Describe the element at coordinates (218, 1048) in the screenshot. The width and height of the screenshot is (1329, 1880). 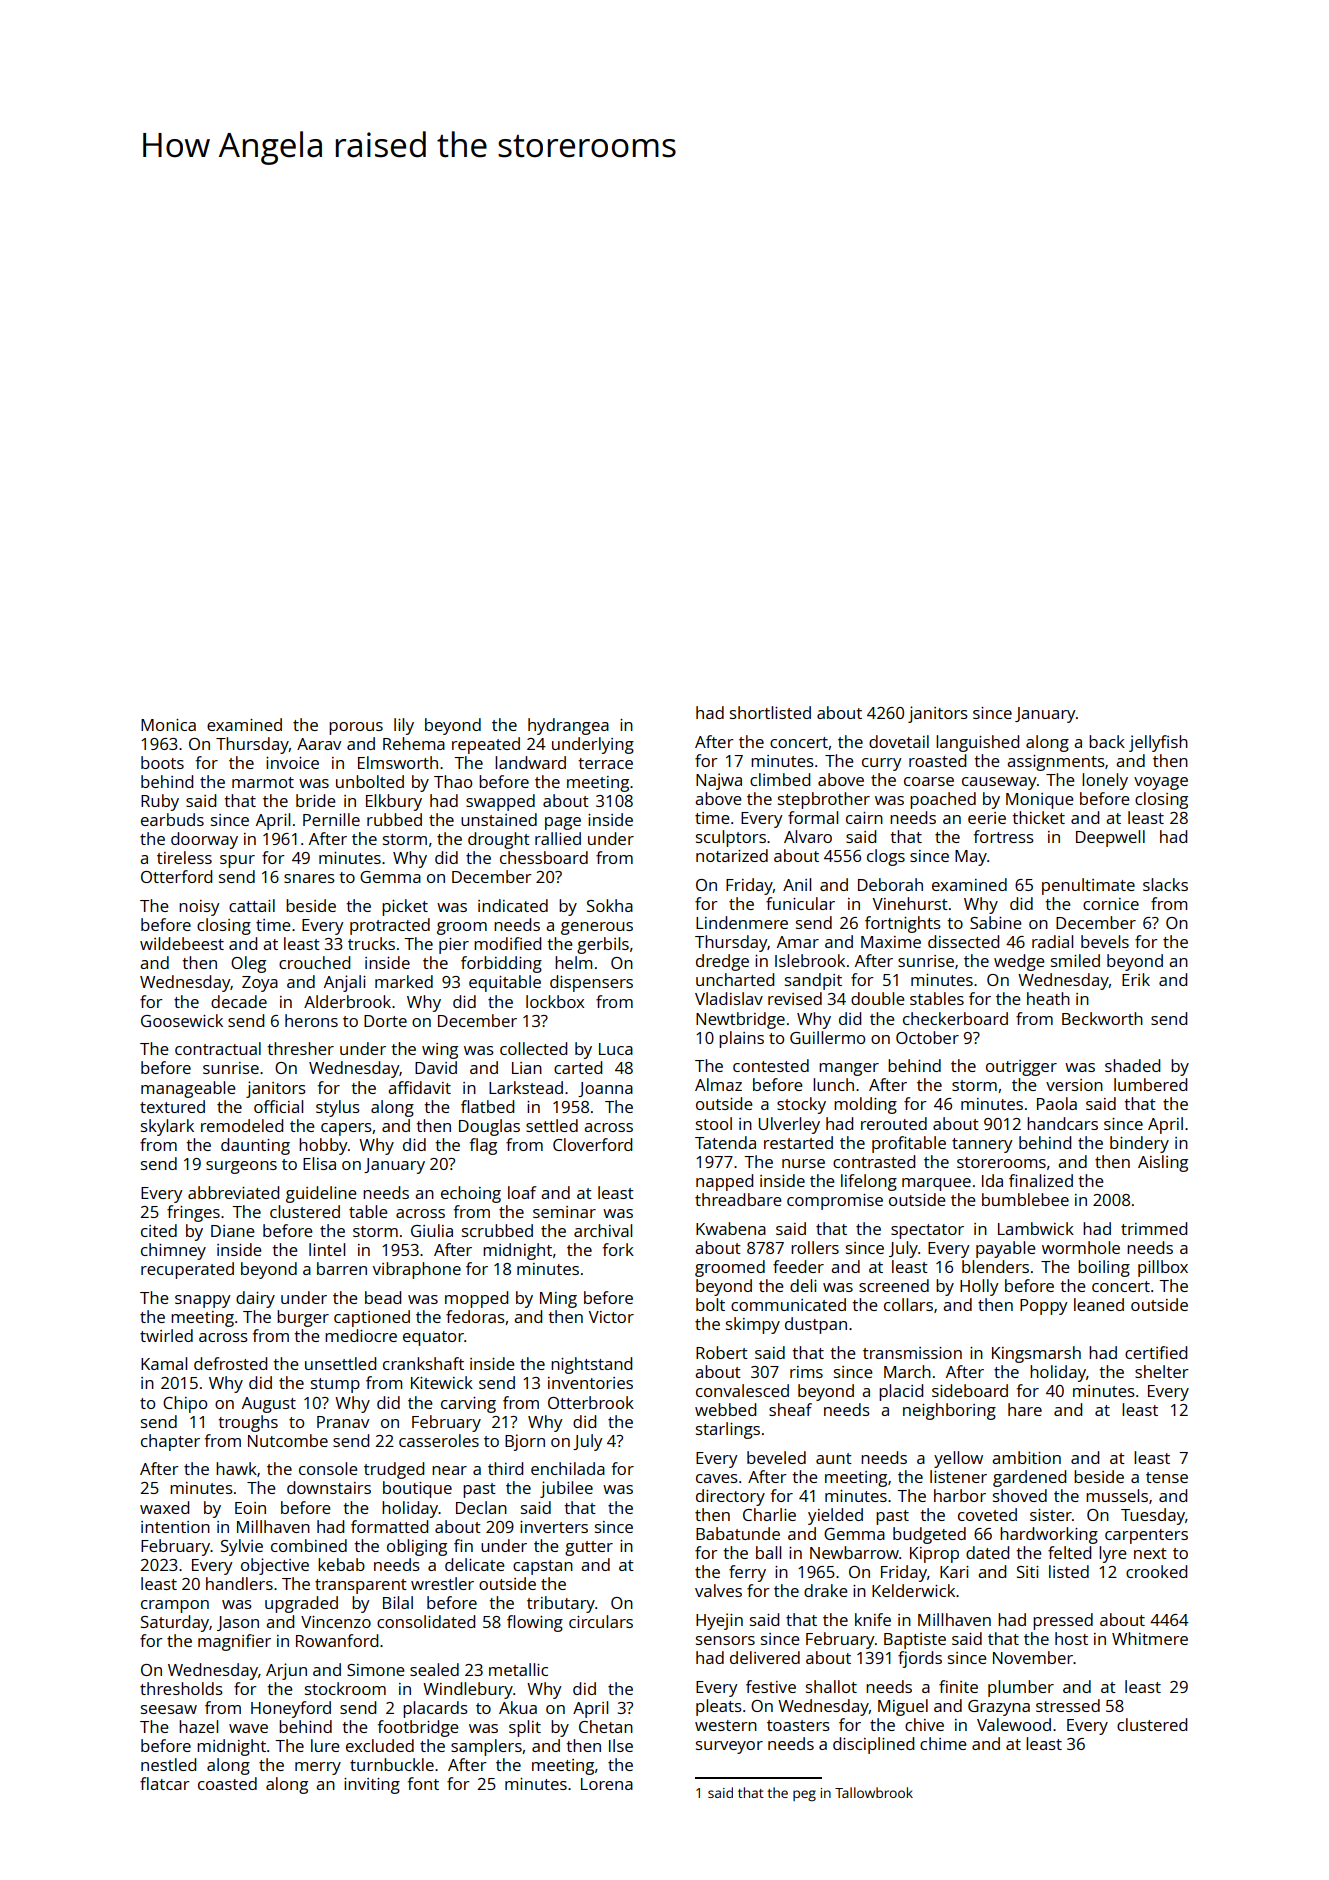
I see `contractual` at that location.
